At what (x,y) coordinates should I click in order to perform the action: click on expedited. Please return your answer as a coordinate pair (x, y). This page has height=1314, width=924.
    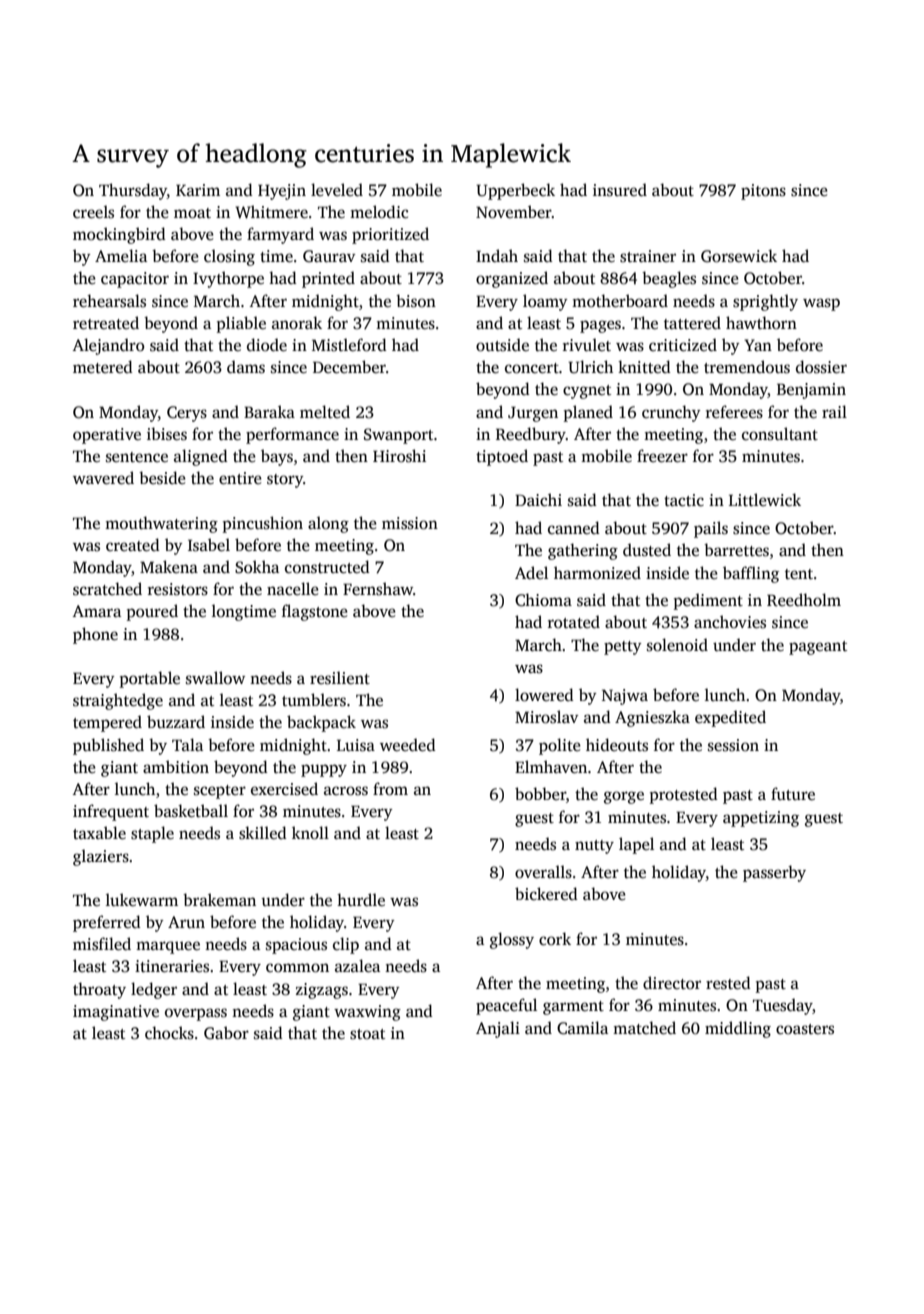
    Looking at the image, I should click on (730, 718).
